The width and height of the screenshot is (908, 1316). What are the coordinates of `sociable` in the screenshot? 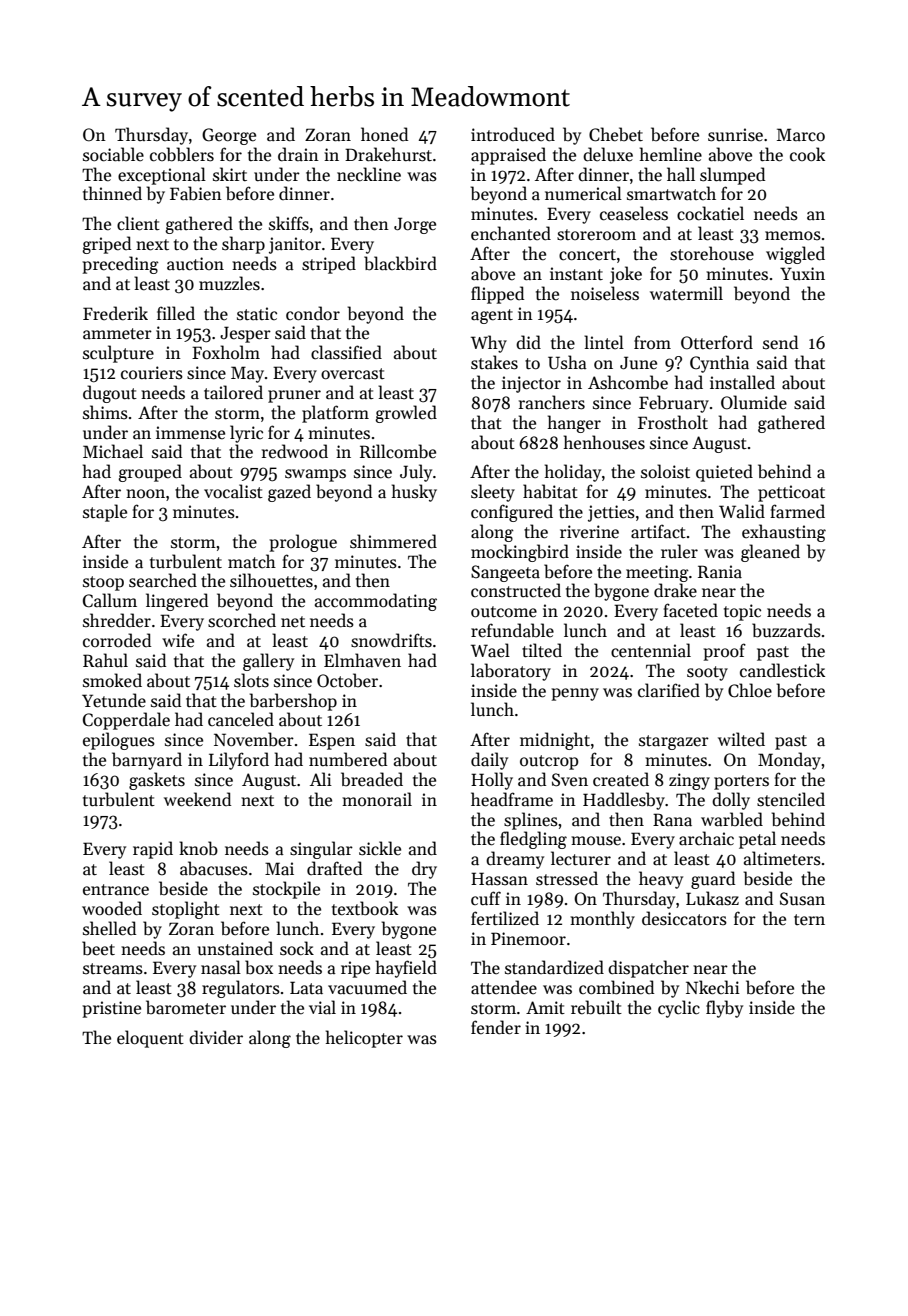 It's located at (113, 154).
